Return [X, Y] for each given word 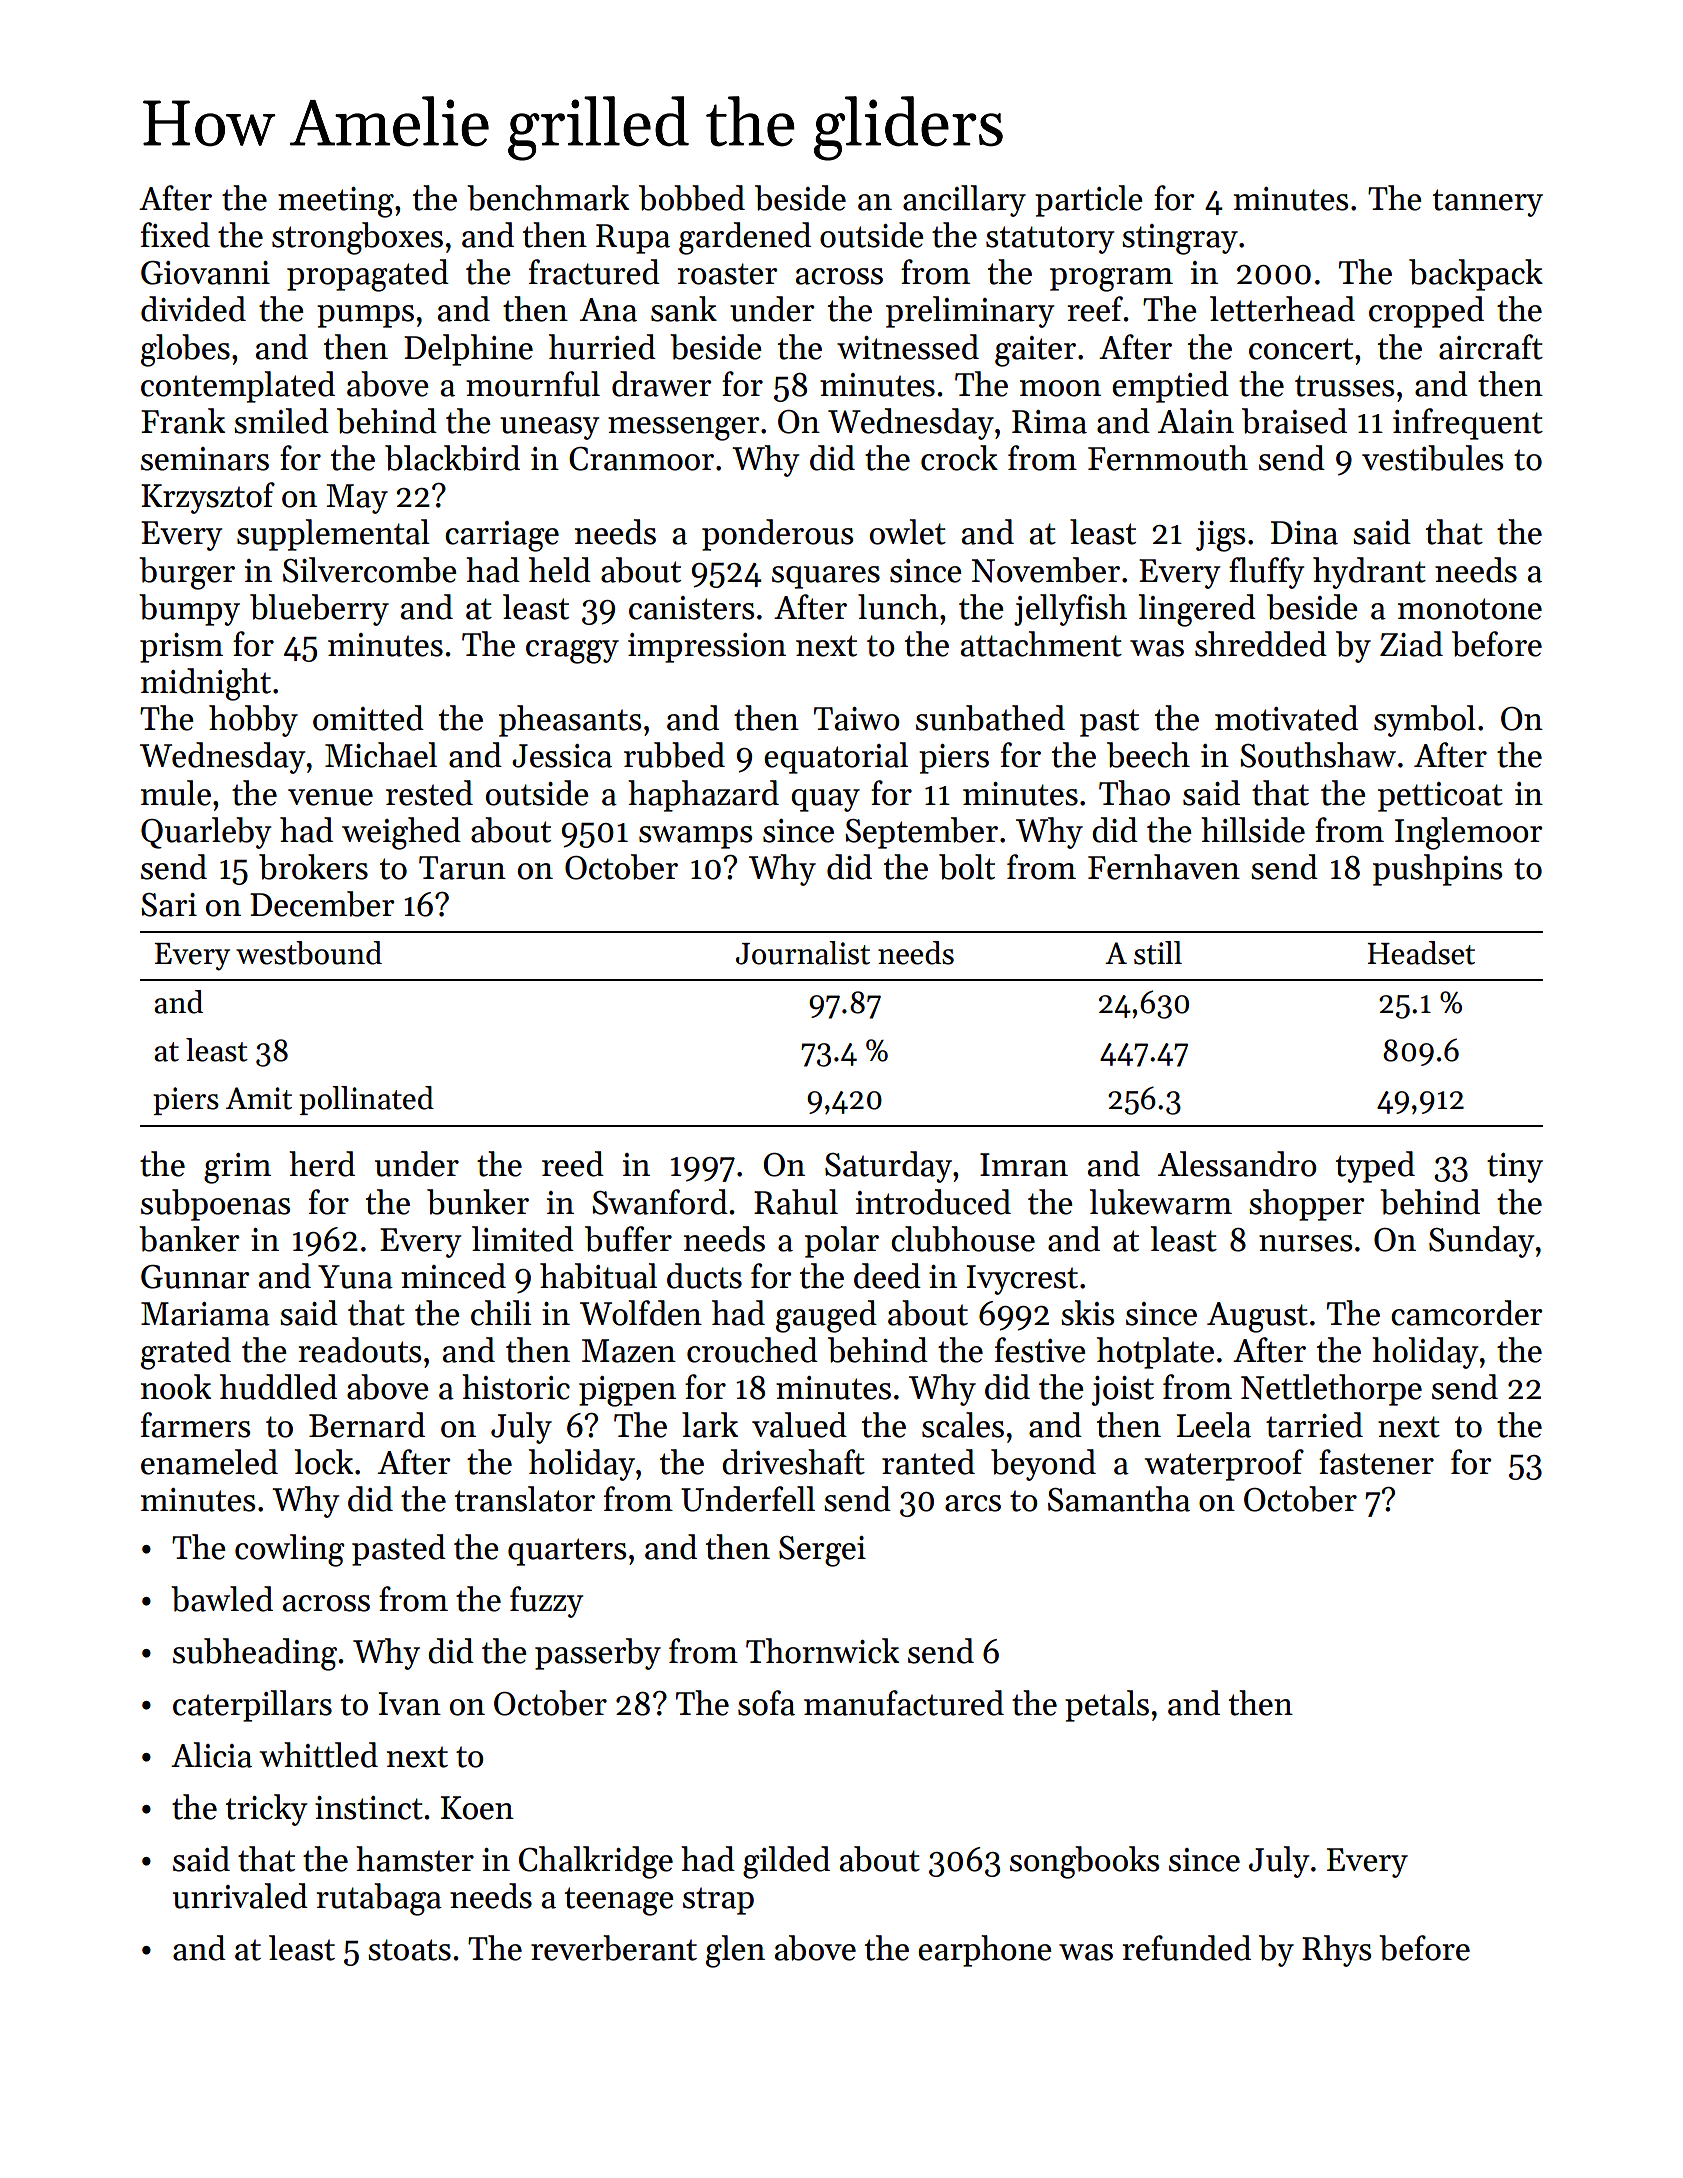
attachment [1041, 644]
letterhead [1282, 309]
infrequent [1468, 424]
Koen [477, 1808]
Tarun [462, 868]
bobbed [692, 198]
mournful [533, 384]
